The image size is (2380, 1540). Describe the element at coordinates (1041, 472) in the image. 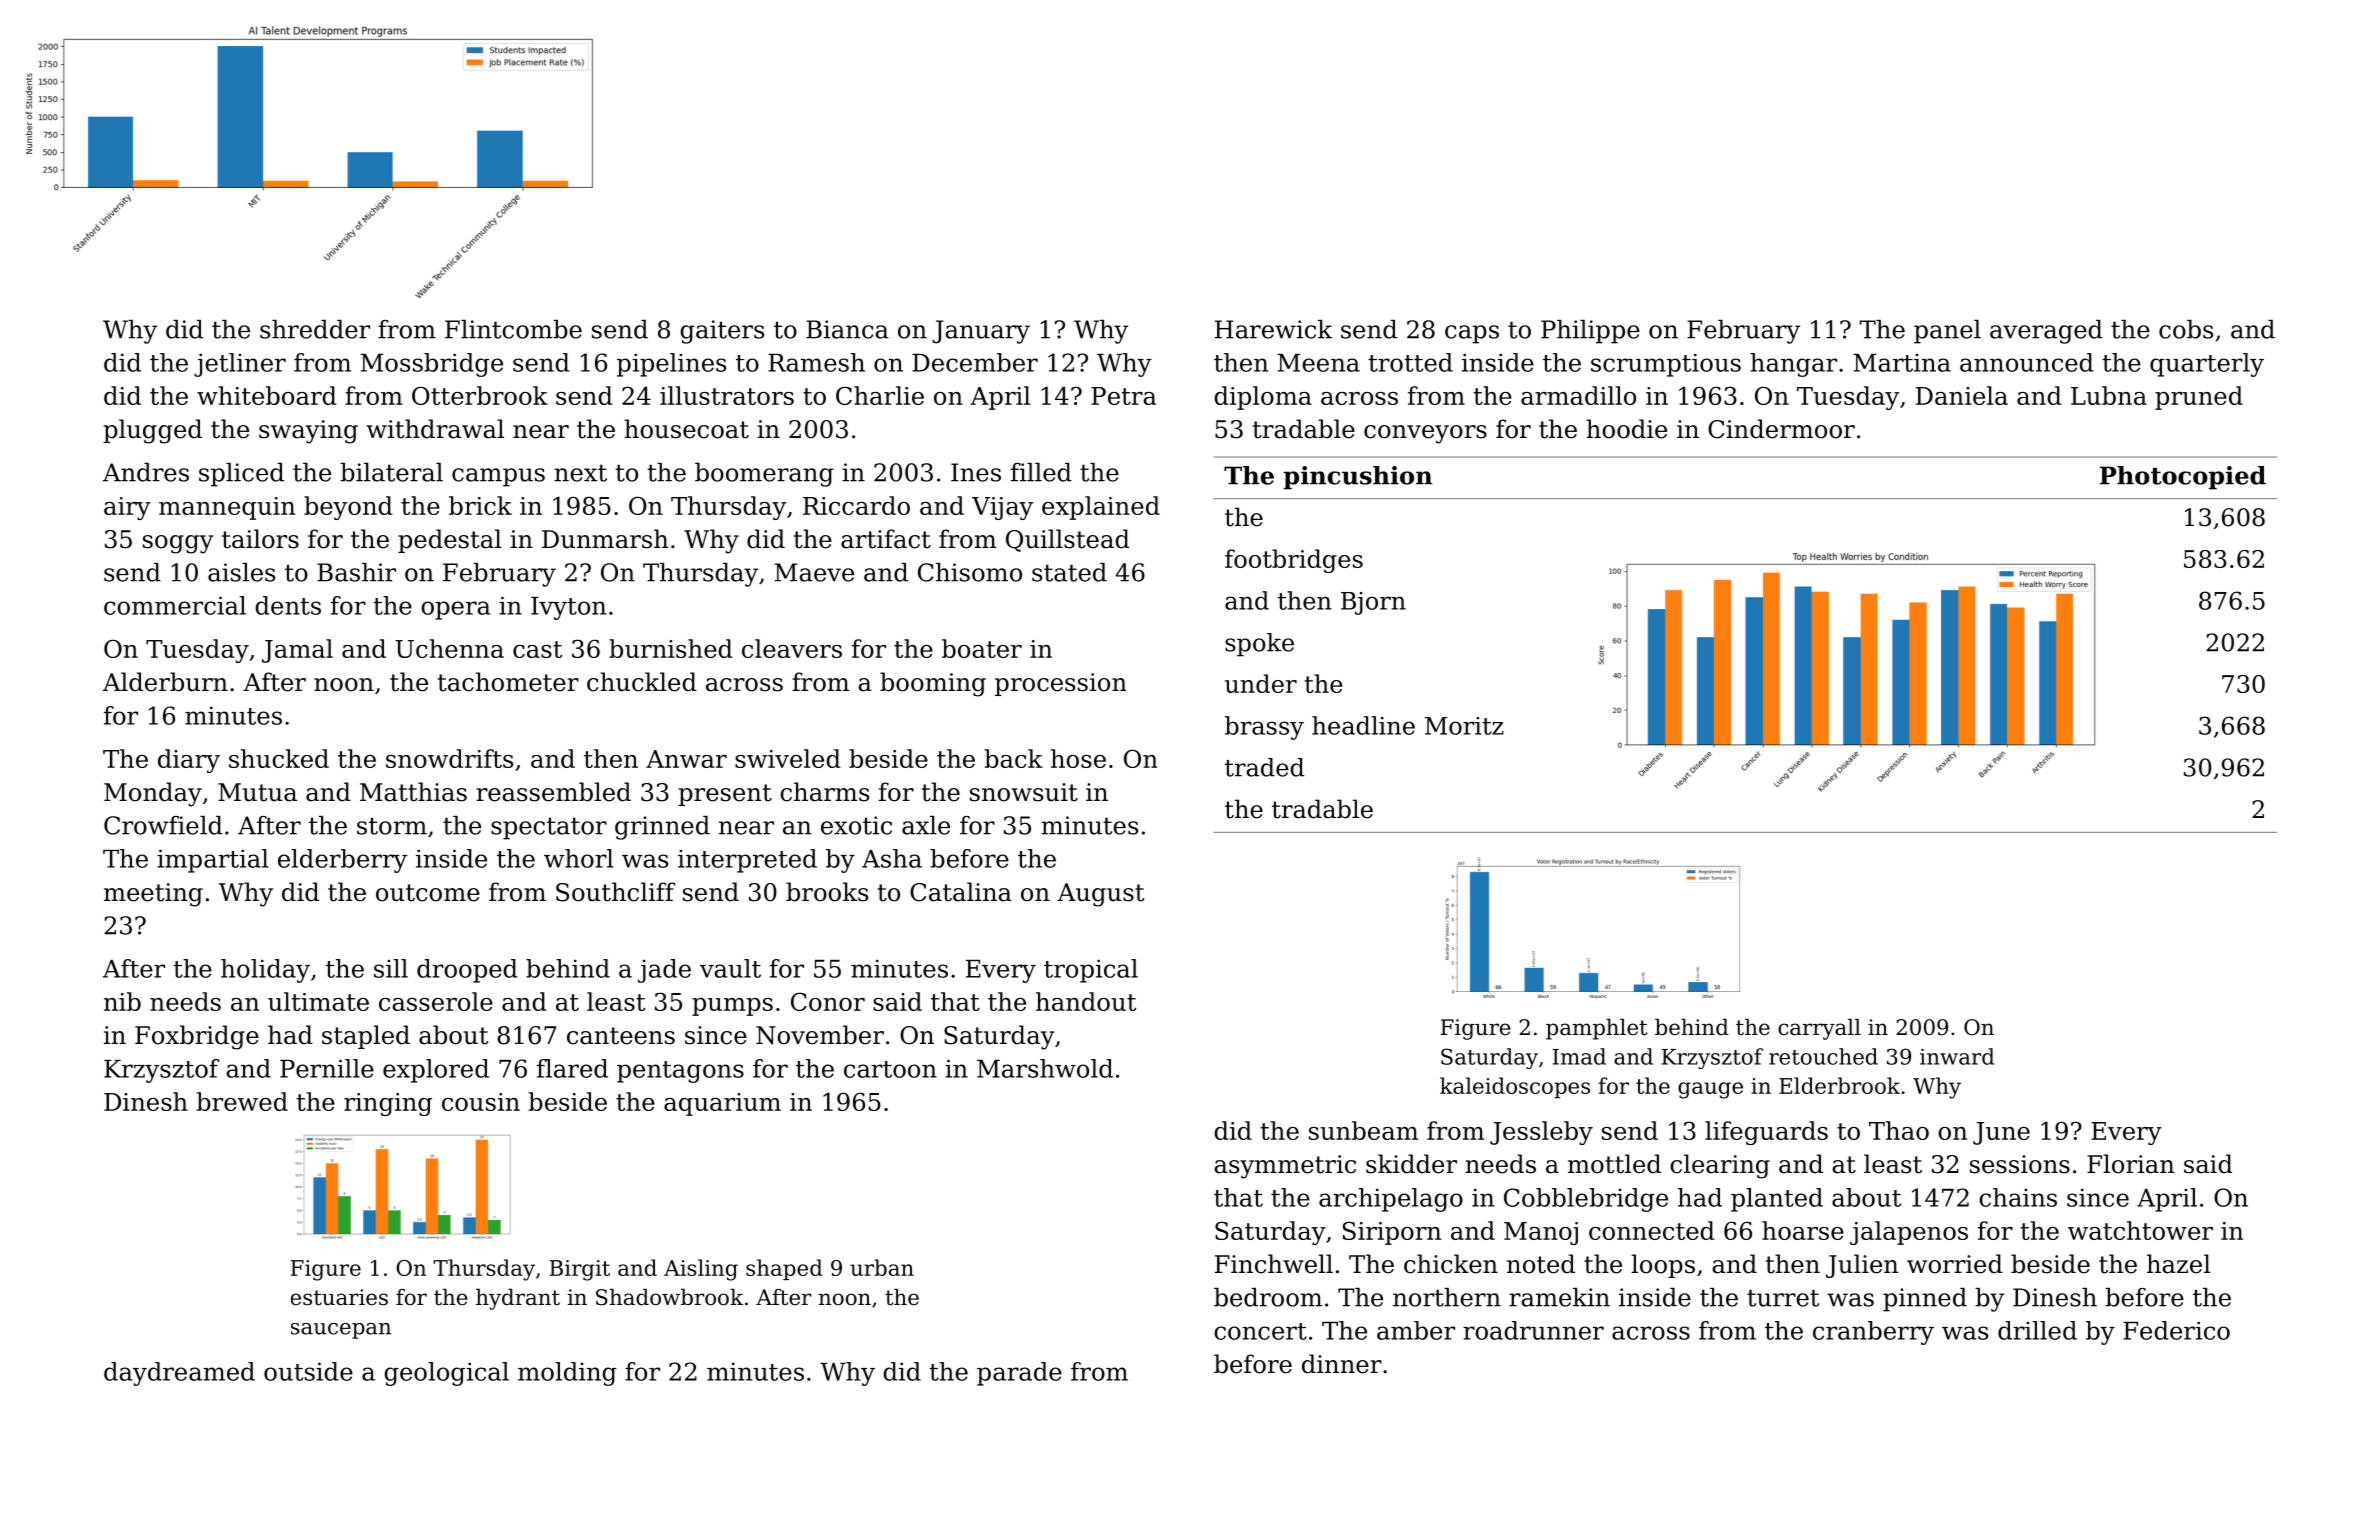

I see `filled` at that location.
